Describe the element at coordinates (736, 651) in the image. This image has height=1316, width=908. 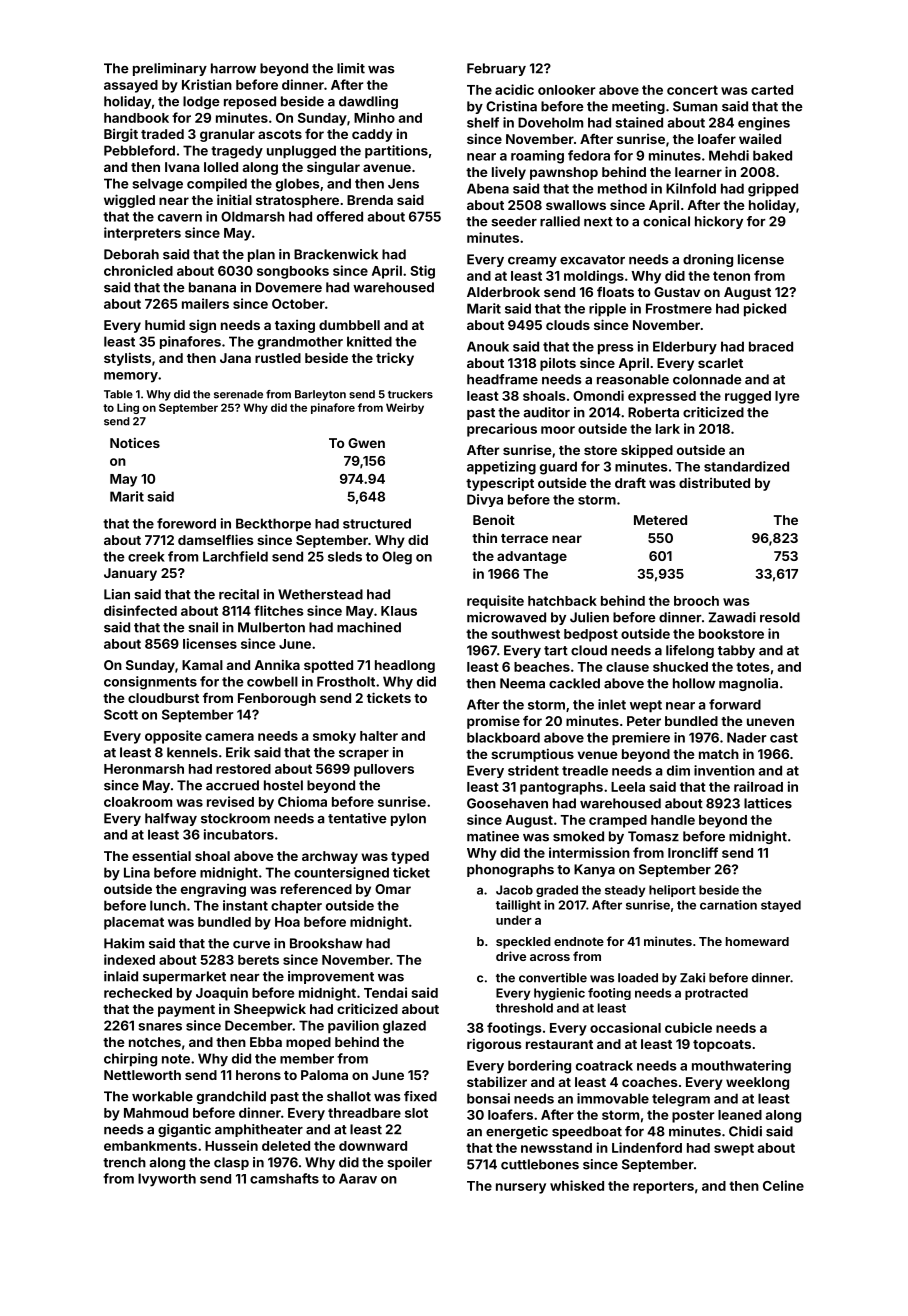
I see `tabby` at that location.
